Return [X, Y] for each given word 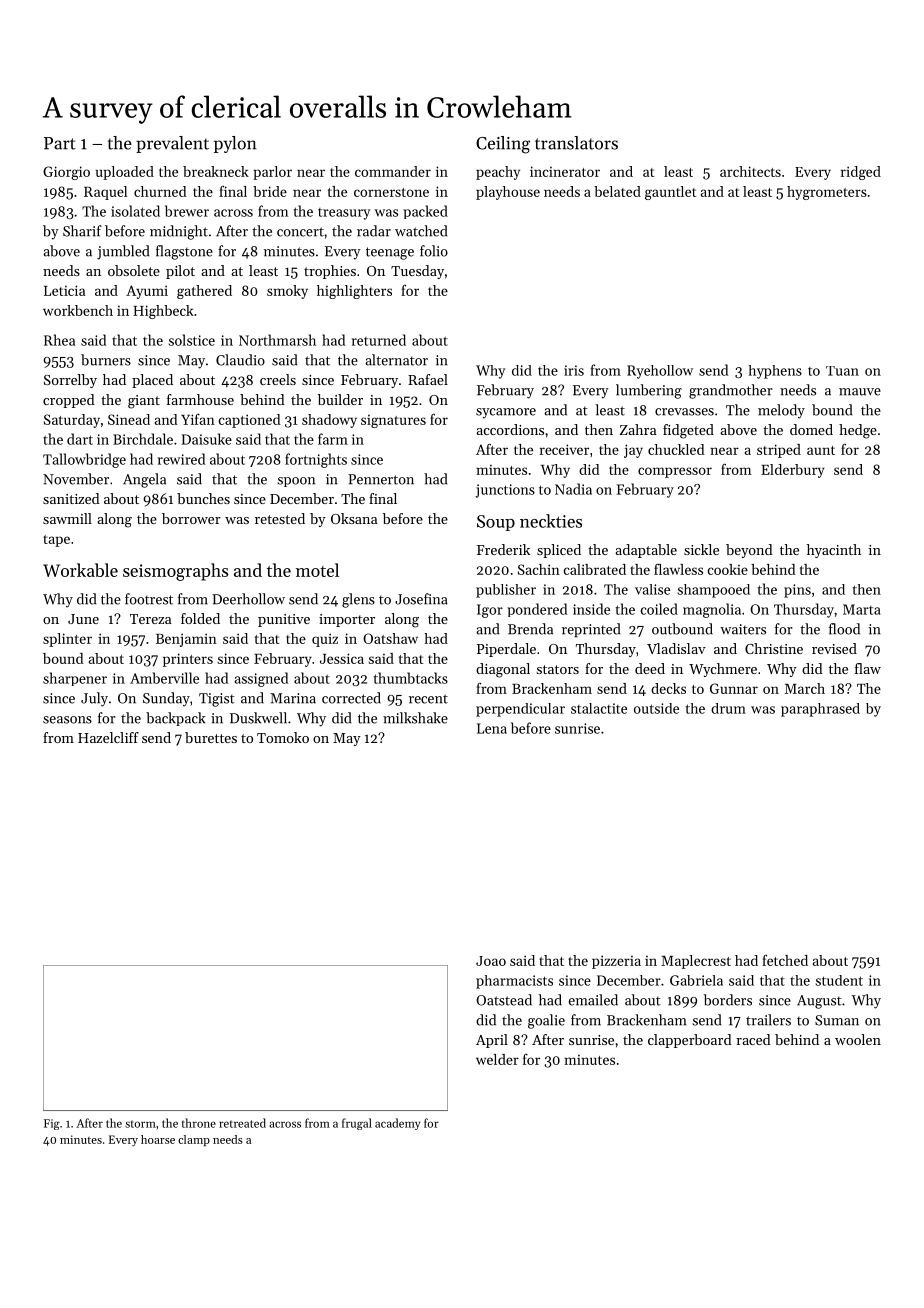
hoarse [158, 1139]
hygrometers [827, 193]
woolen [858, 1039]
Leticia [64, 290]
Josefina [421, 599]
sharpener [75, 679]
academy [397, 1124]
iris [574, 370]
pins [797, 591]
